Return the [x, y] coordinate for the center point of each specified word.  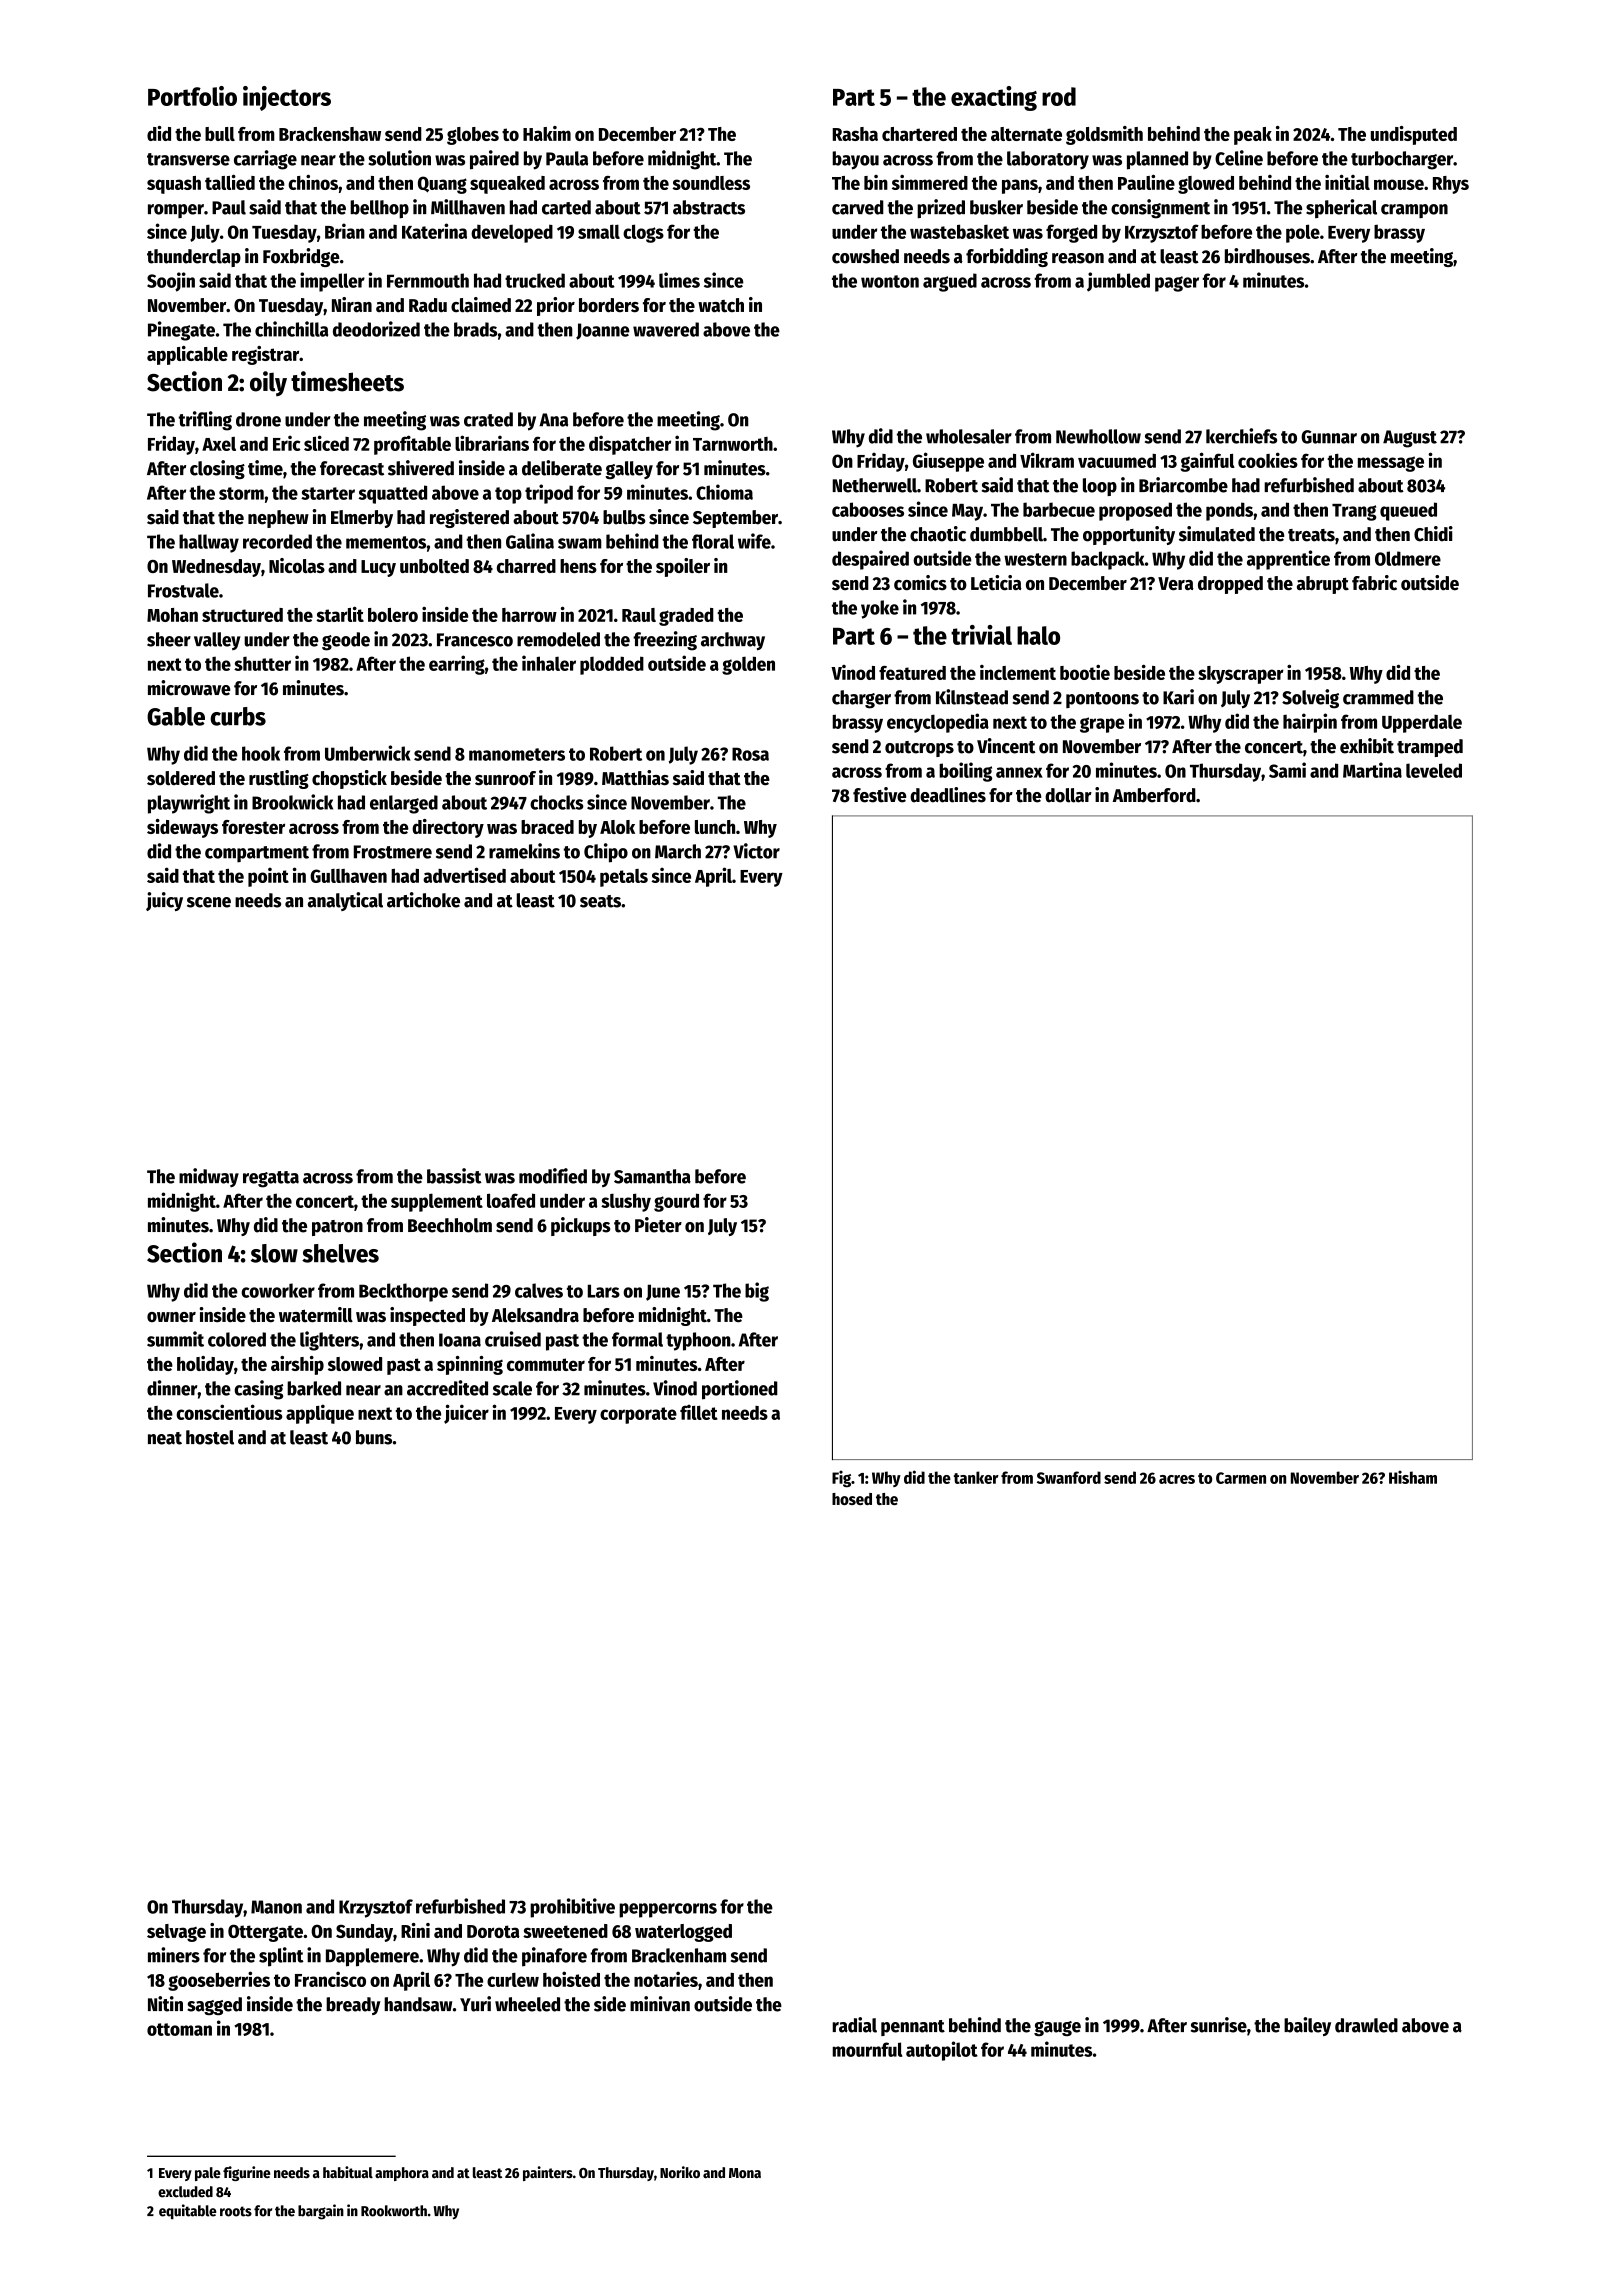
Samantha [652, 1176]
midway [209, 1177]
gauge [1057, 2028]
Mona [745, 2173]
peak [1253, 136]
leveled [1434, 770]
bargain [321, 2212]
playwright [189, 804]
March [678, 851]
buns [374, 1437]
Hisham [1413, 1477]
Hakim [547, 133]
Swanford [1069, 1477]
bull [220, 134]
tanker [976, 1477]
